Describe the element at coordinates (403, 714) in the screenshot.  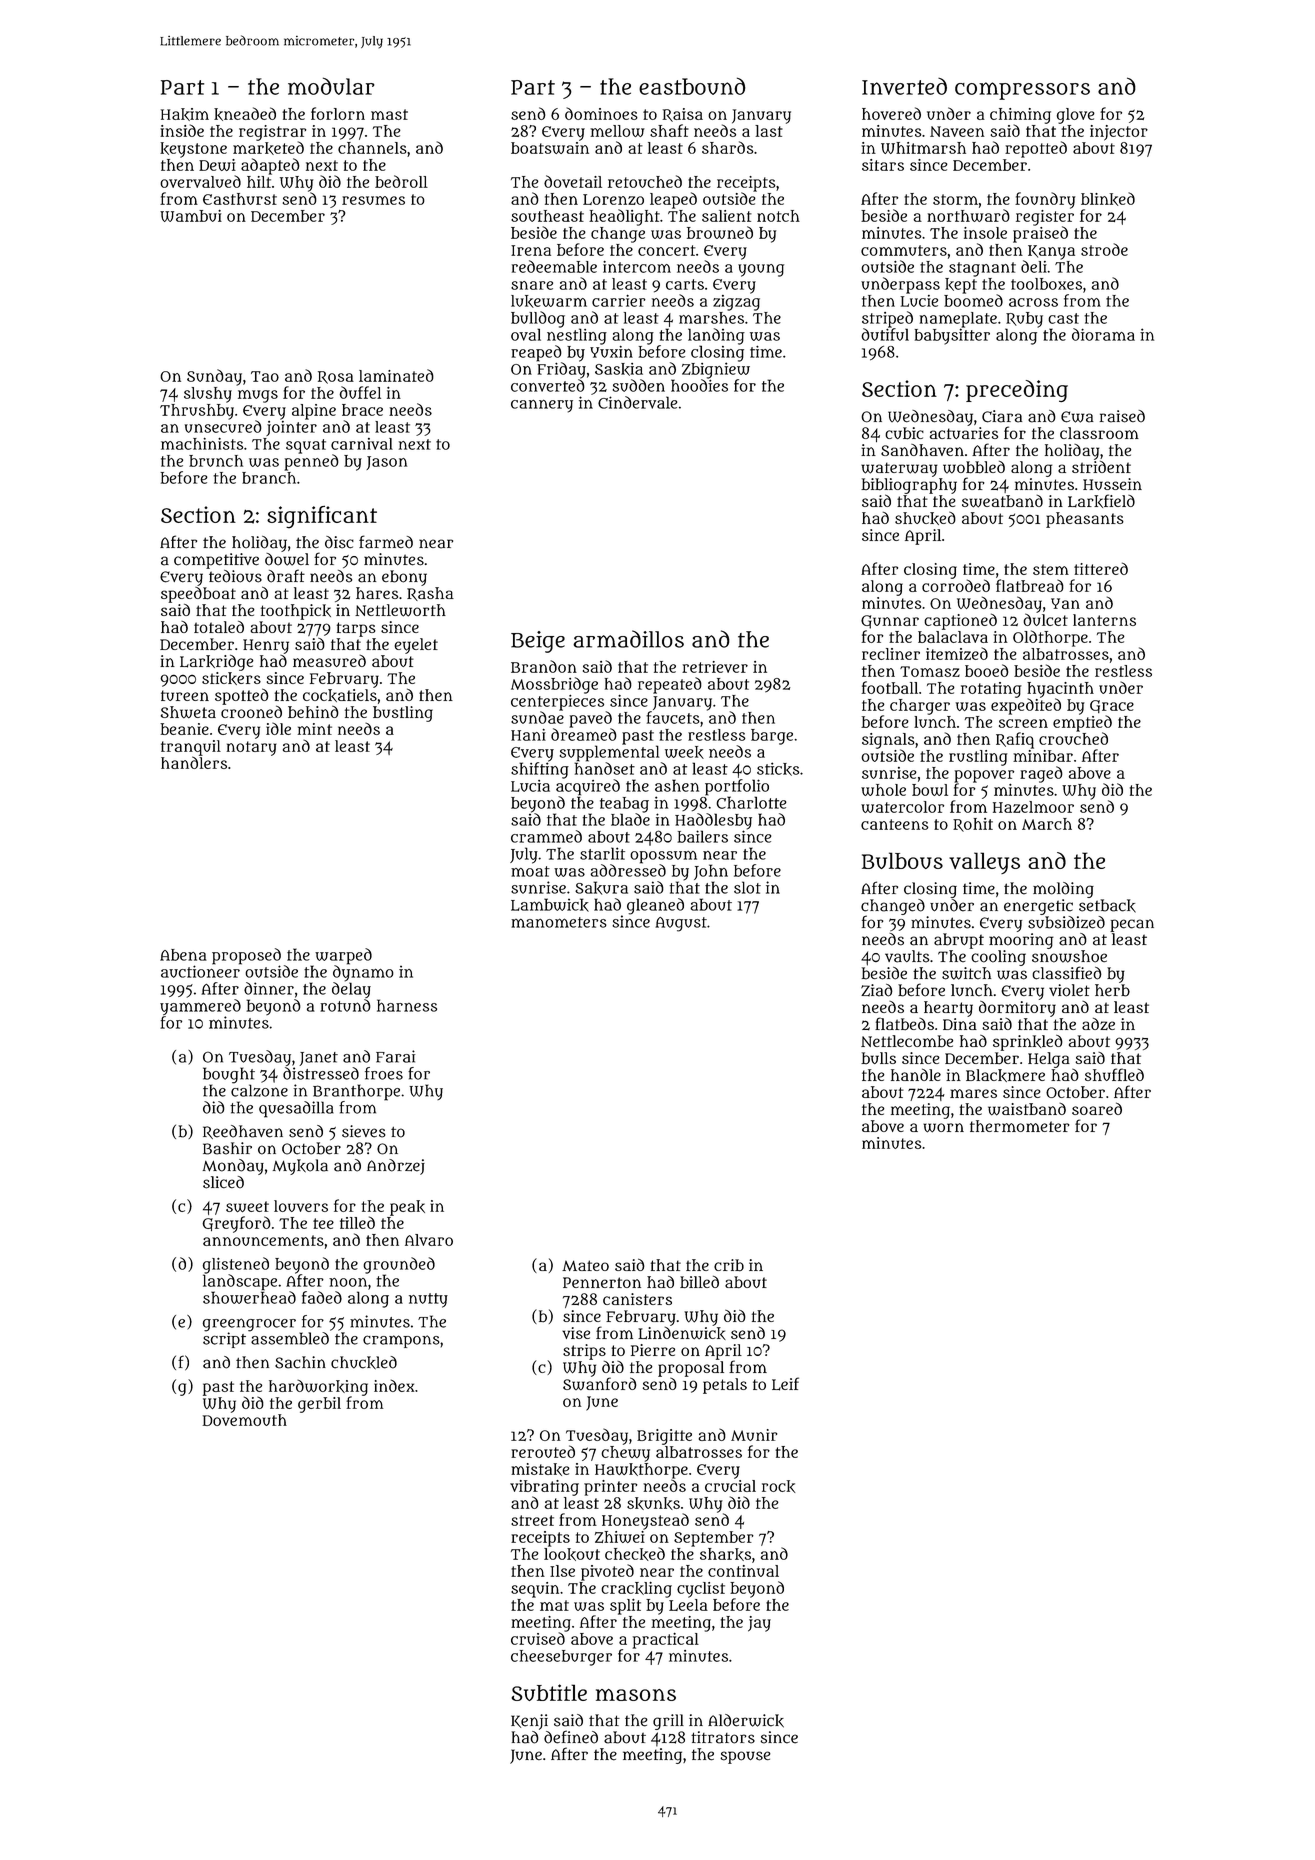
I see `bustling` at that location.
